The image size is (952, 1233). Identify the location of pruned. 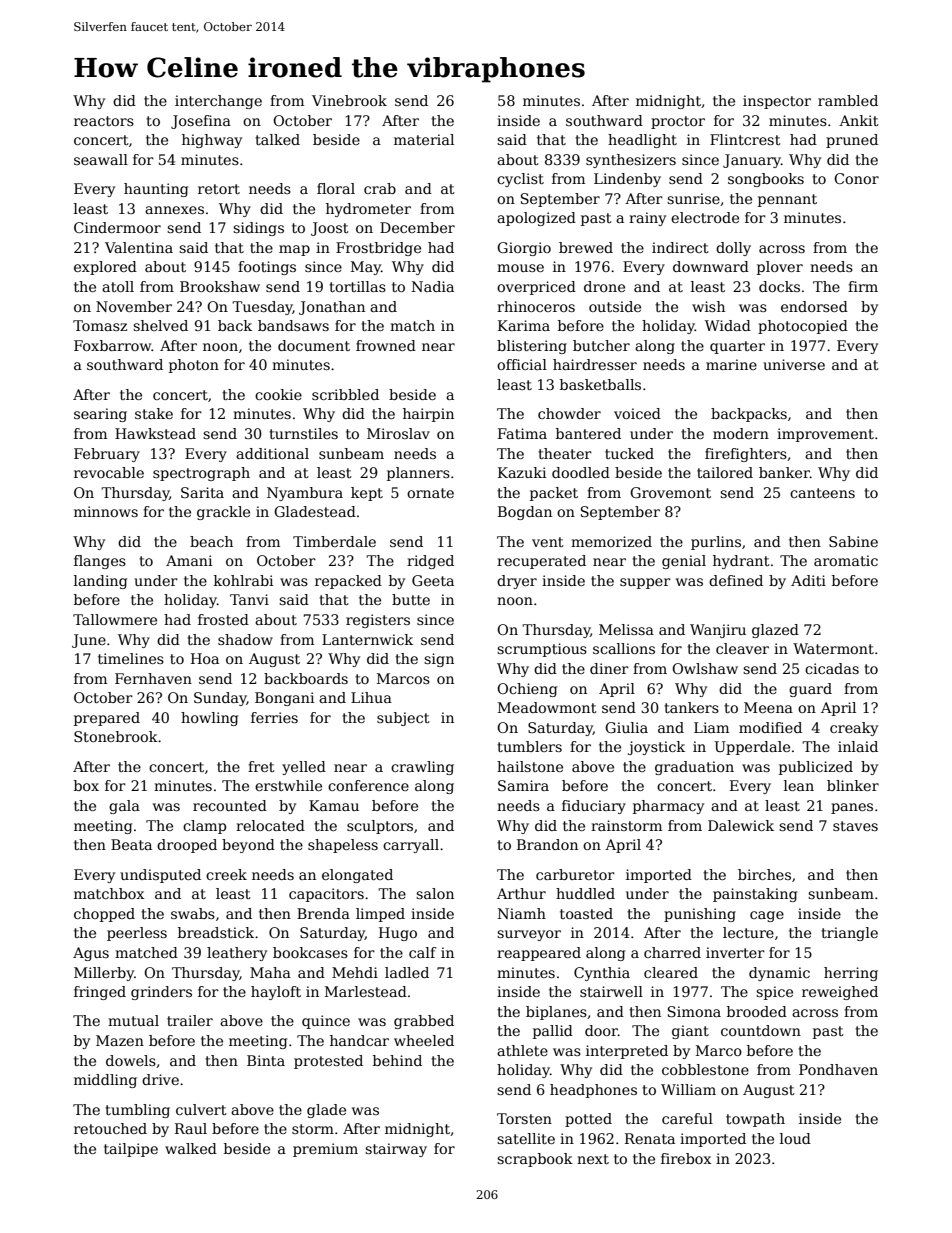
(852, 141).
